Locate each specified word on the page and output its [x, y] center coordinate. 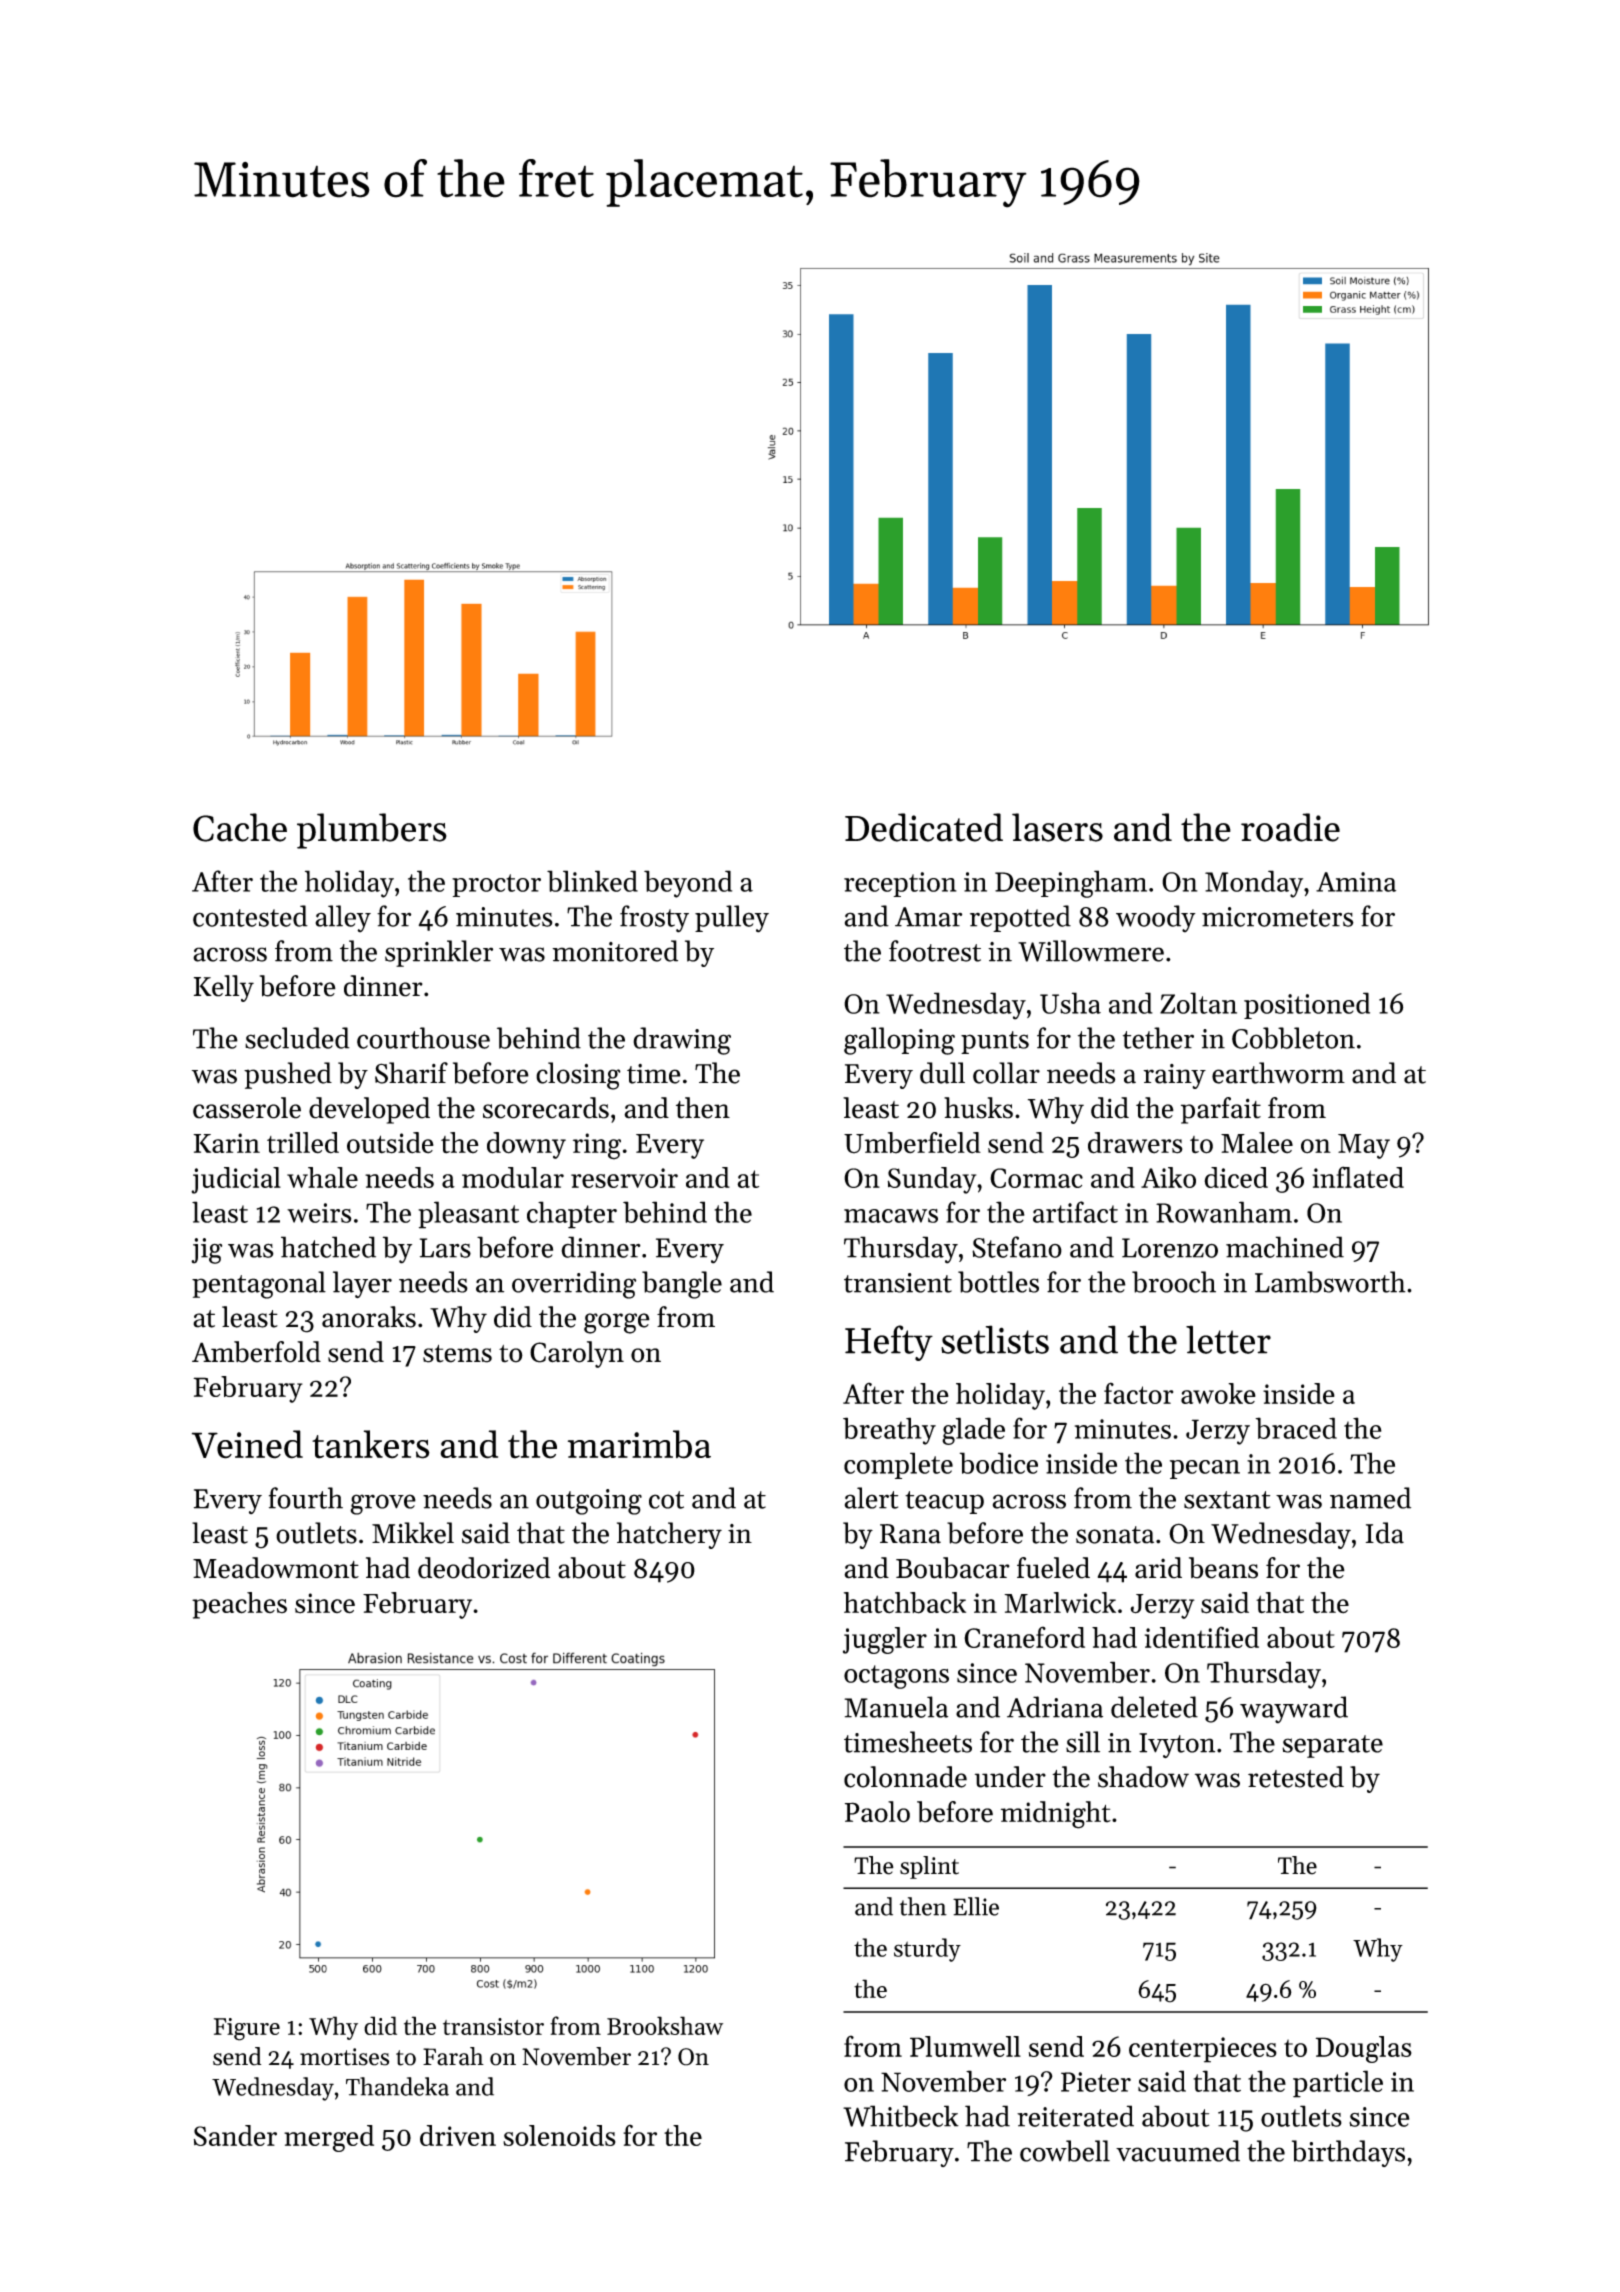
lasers [1057, 827]
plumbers [372, 831]
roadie [1290, 827]
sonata [1115, 1535]
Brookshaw [665, 2025]
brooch [1174, 1282]
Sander [235, 2135]
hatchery [669, 1535]
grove [383, 1504]
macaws [891, 1216]
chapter [572, 1215]
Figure [247, 2029]
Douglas [1364, 2049]
